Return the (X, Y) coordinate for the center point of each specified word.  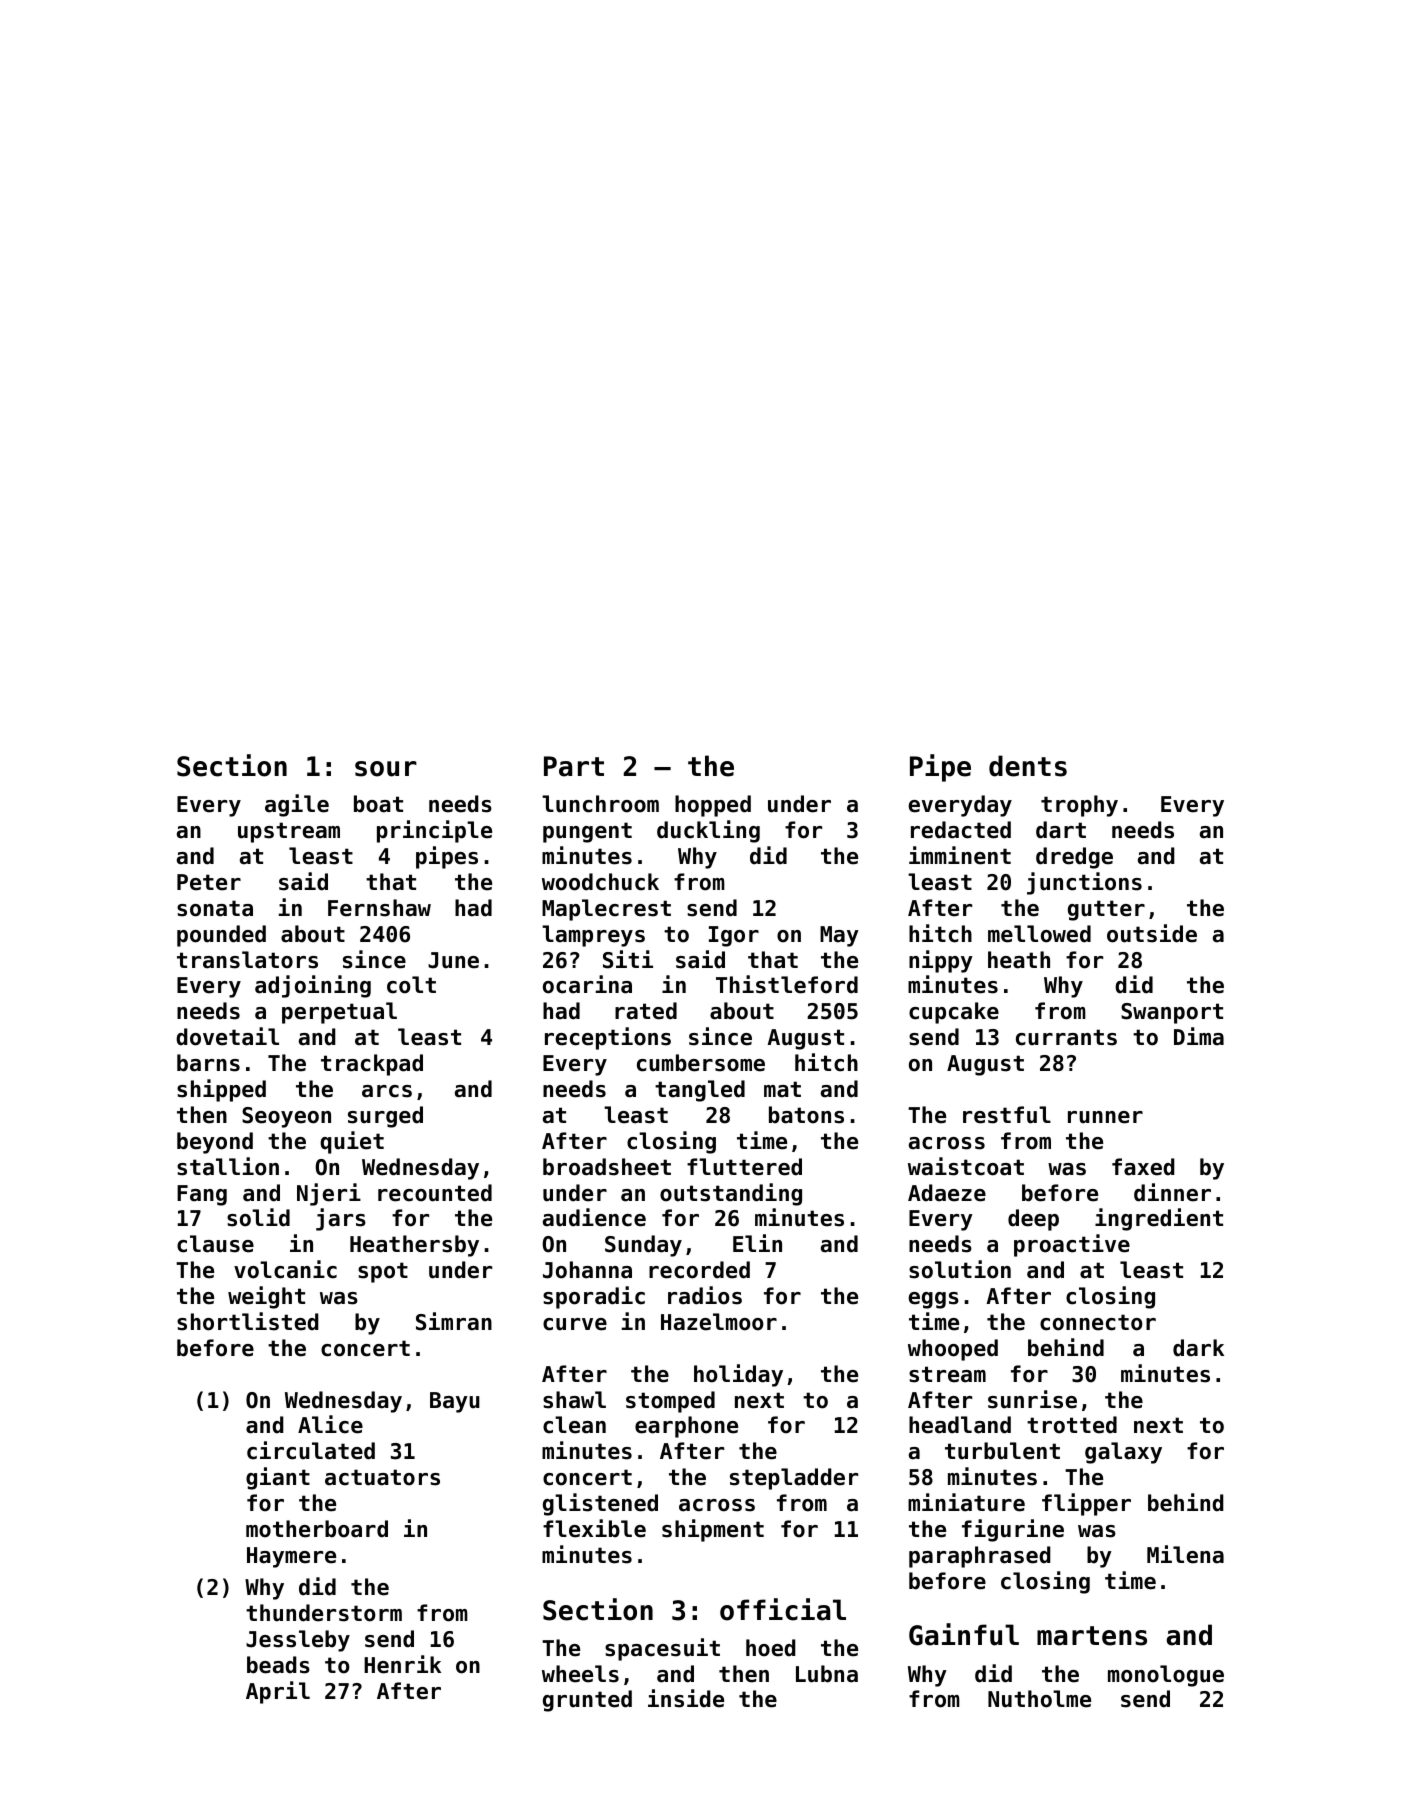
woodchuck (600, 882)
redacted (961, 830)
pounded (221, 936)
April (278, 1692)
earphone (686, 1427)
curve (575, 1324)
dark (1198, 1348)
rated (646, 1011)
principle (434, 831)
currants (1066, 1037)
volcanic (285, 1269)
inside (686, 1698)
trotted (1072, 1425)
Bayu (455, 1402)
